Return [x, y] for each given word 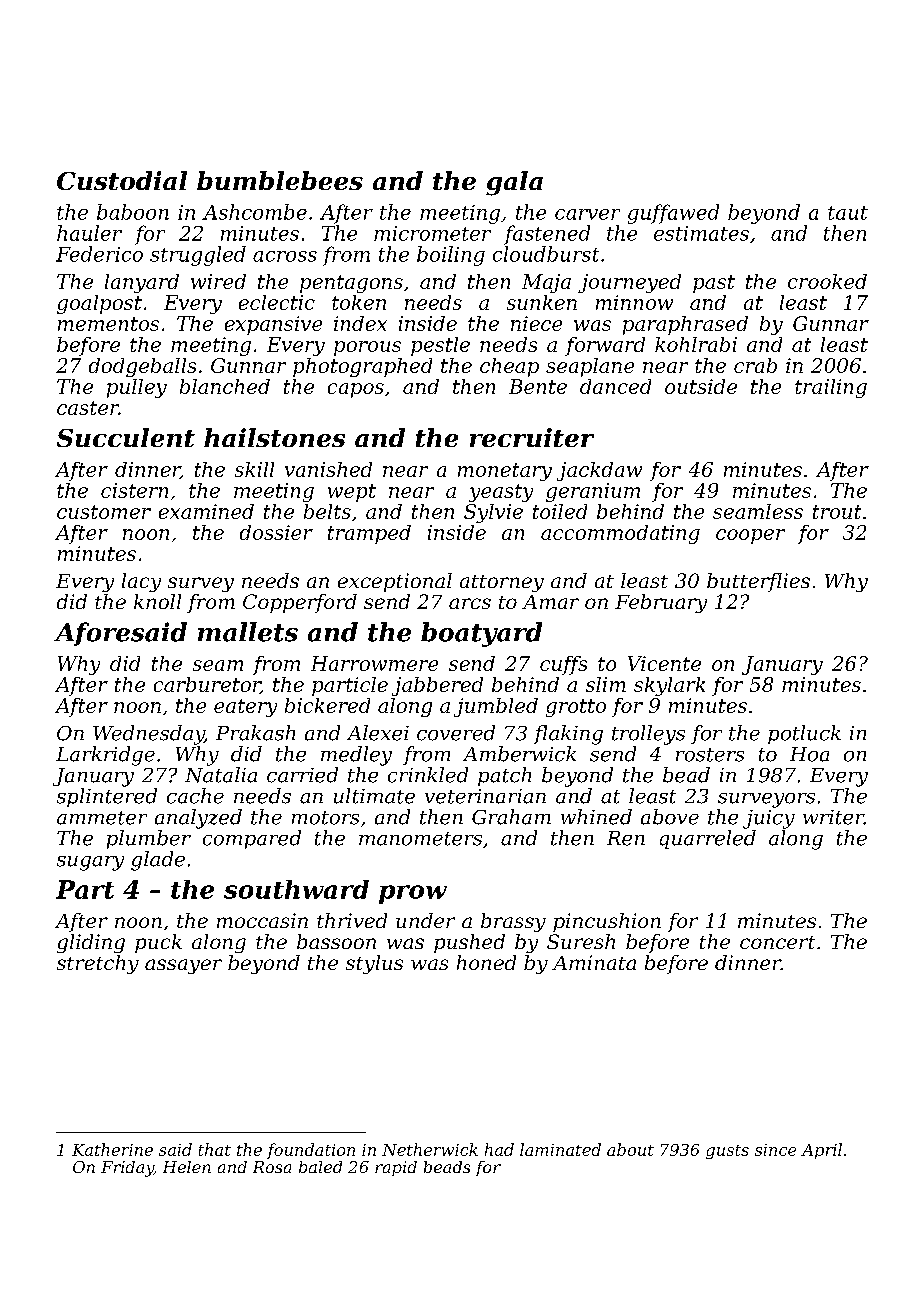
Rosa [272, 1167]
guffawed [673, 214]
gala [514, 183]
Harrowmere [374, 663]
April [821, 1151]
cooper [750, 536]
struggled [198, 256]
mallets [248, 632]
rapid [396, 1168]
